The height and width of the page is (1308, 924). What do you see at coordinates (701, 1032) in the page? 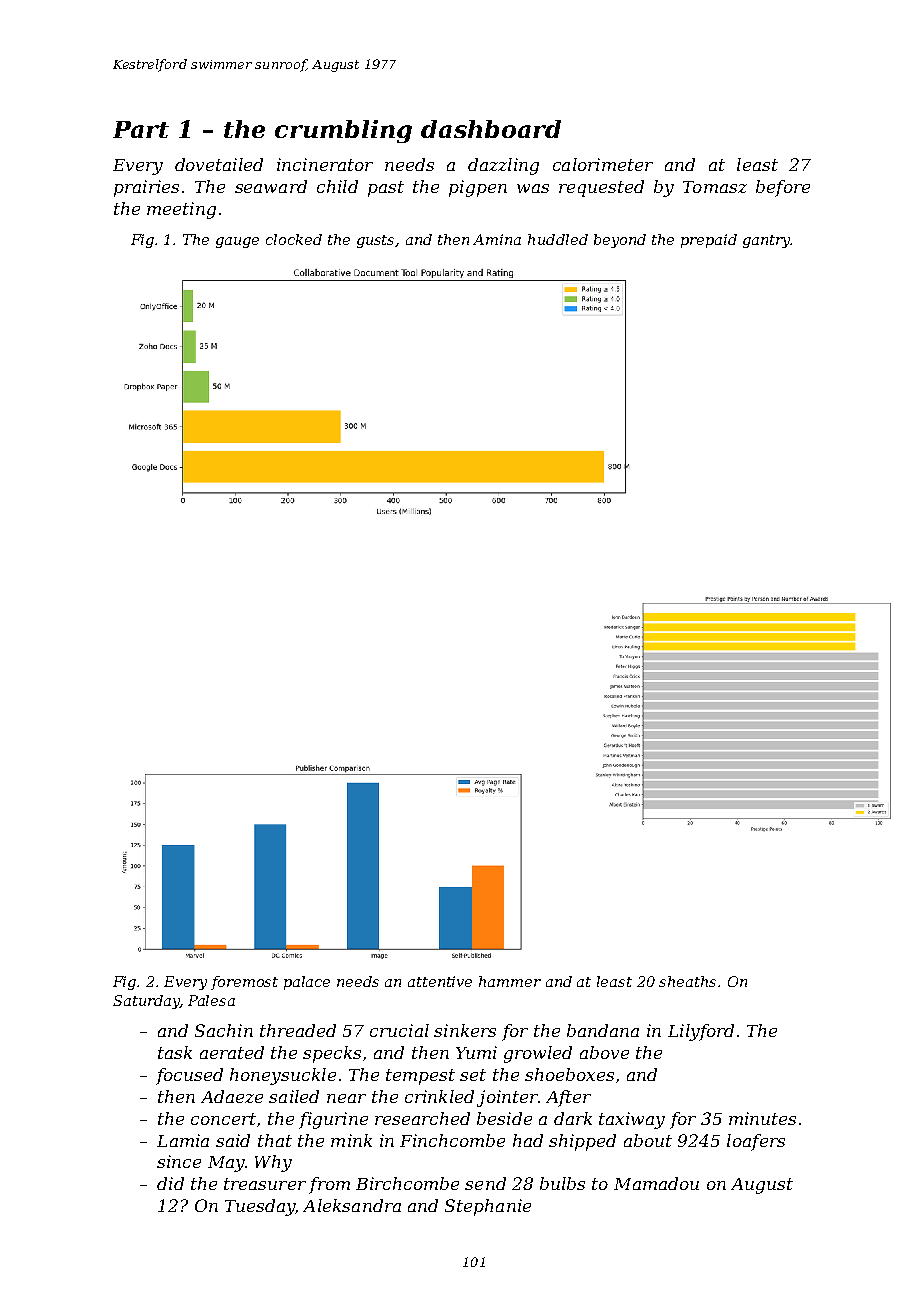
I see `Lilyford` at bounding box center [701, 1032].
